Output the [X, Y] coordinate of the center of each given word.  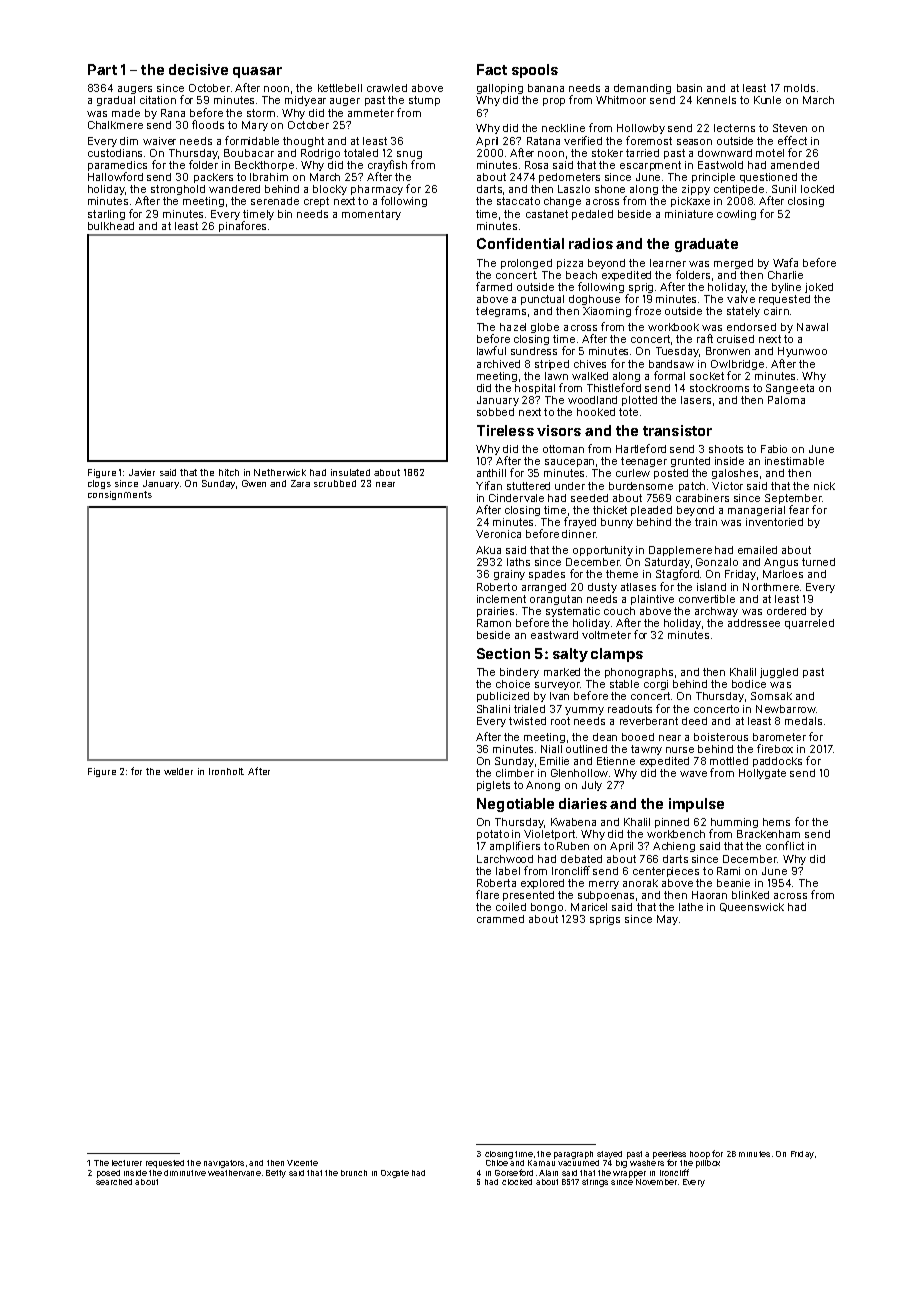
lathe [691, 907]
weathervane [234, 1173]
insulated [350, 472]
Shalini [493, 709]
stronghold [178, 190]
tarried [642, 153]
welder [178, 771]
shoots [726, 449]
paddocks [777, 762]
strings [595, 1183]
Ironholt [226, 771]
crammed [500, 919]
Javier [142, 472]
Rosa [536, 165]
